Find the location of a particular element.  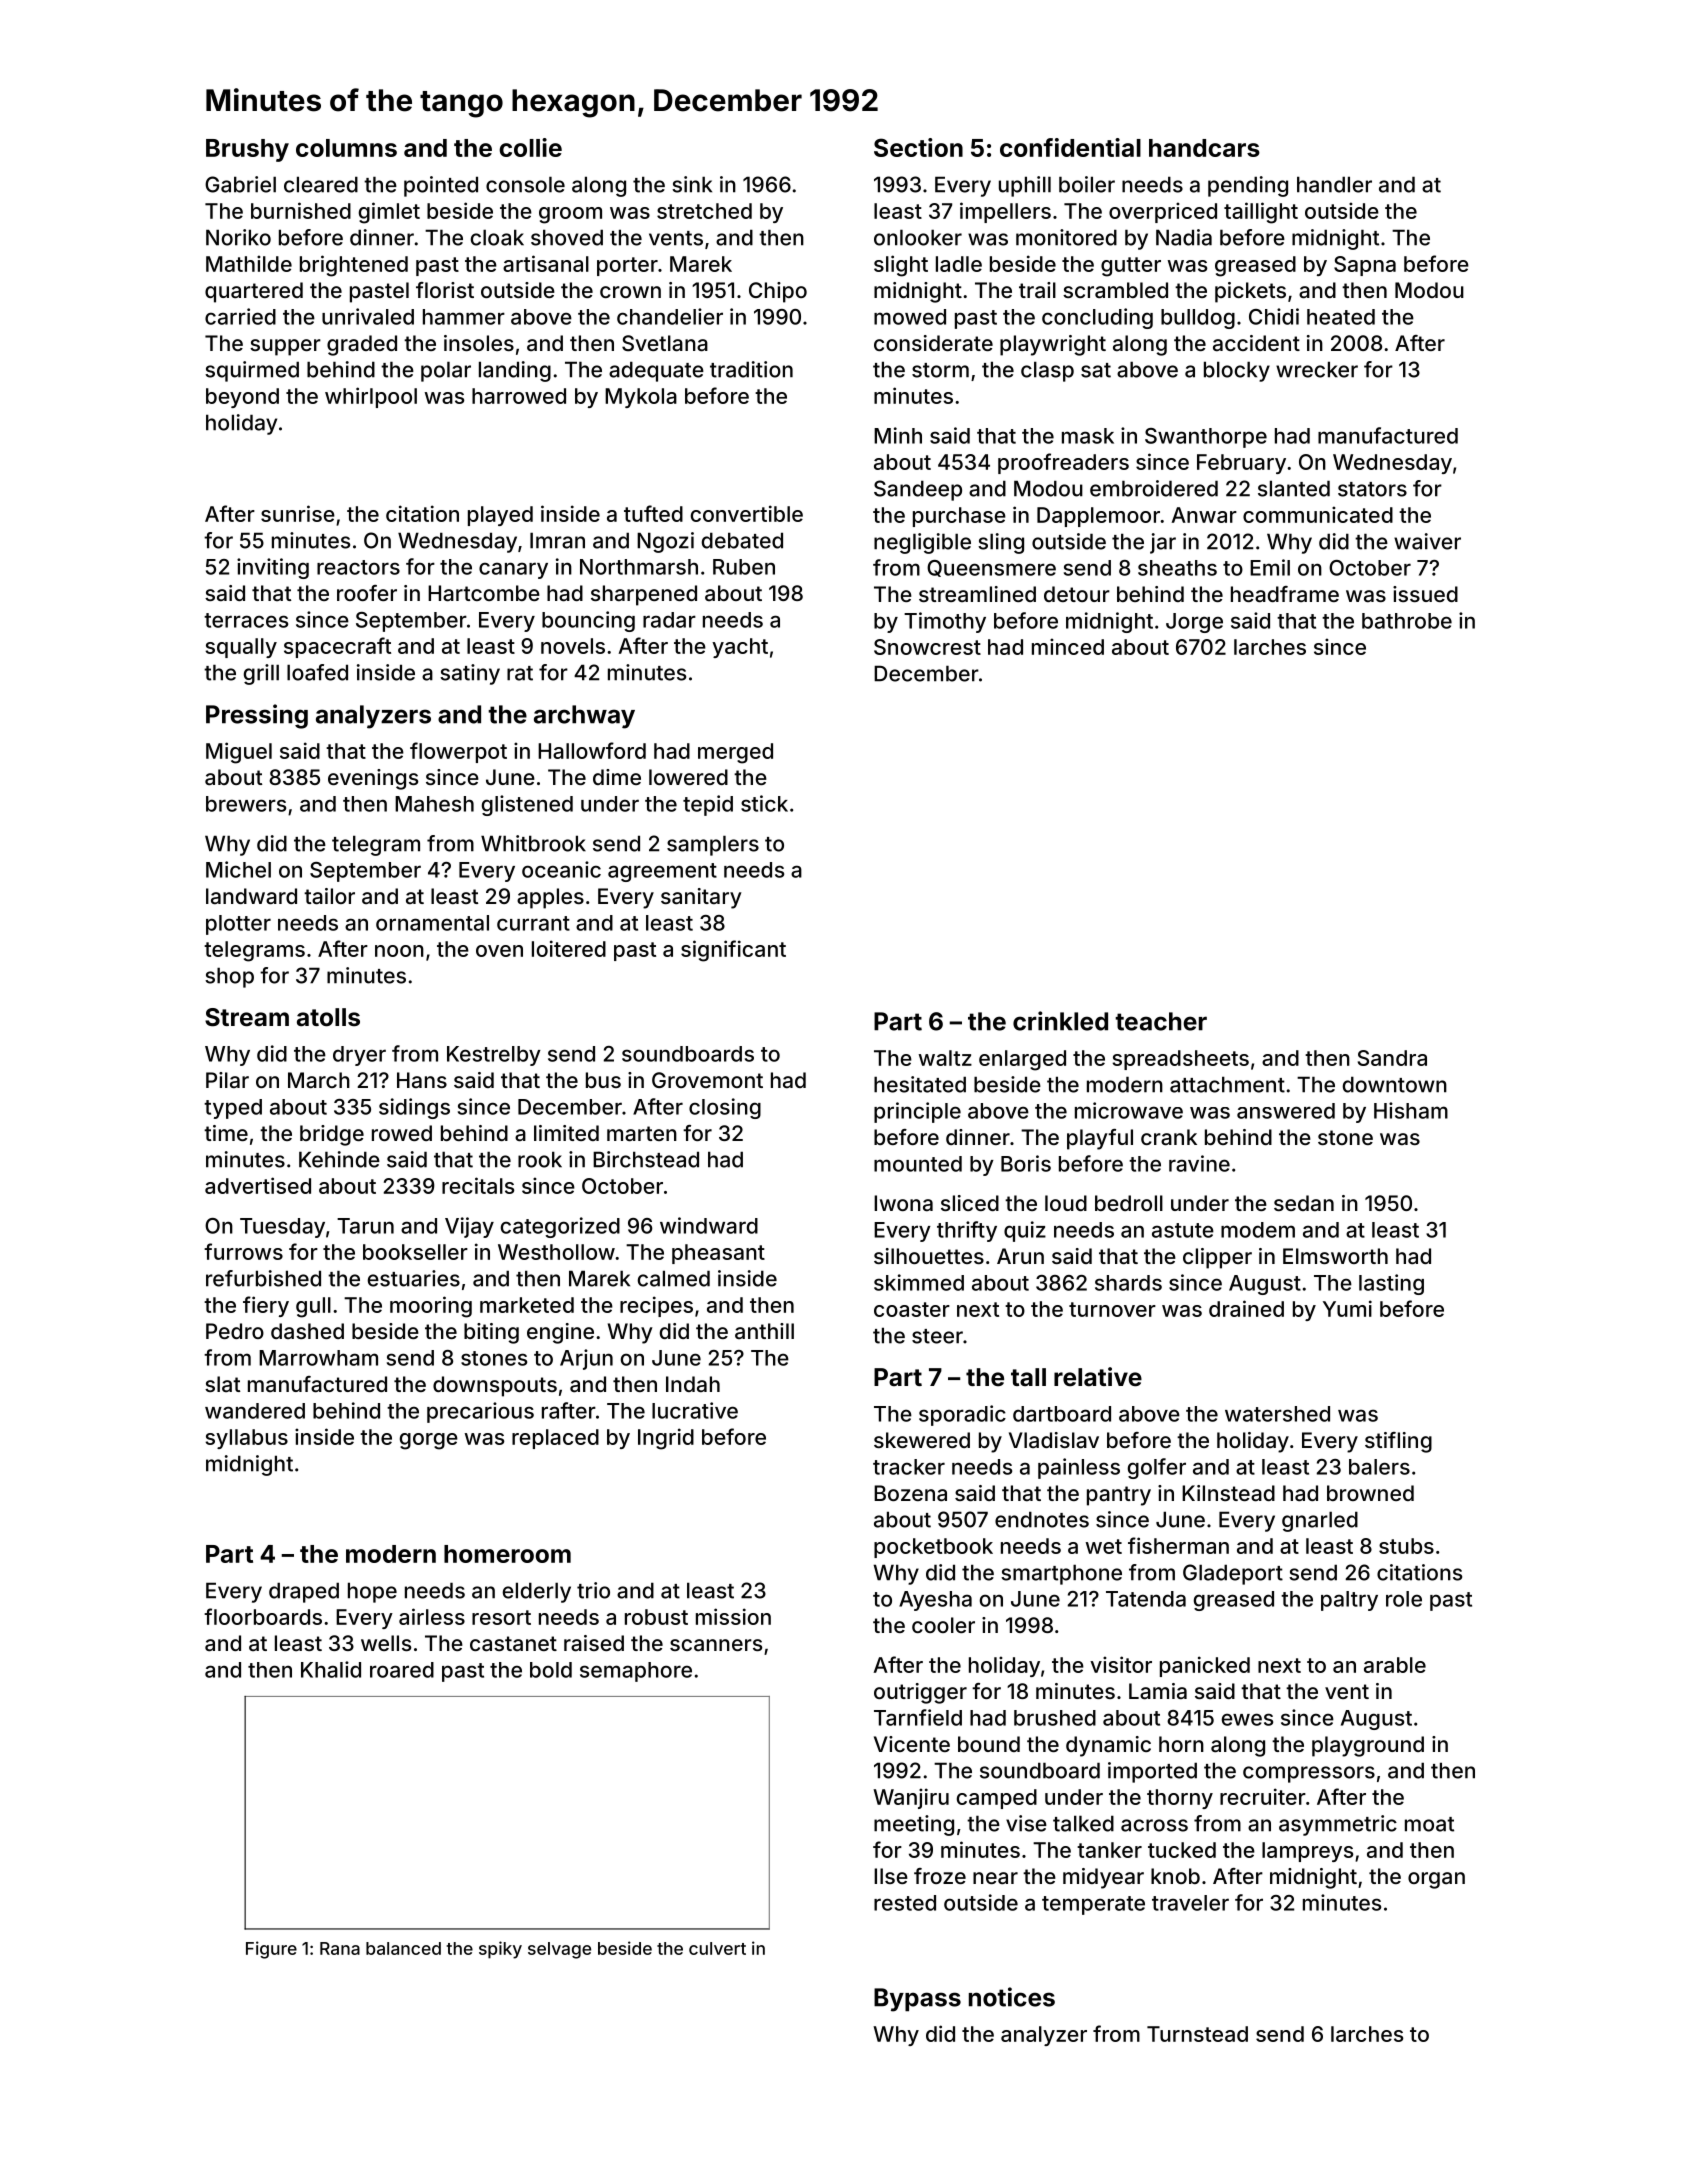

sink is located at coordinates (692, 184).
